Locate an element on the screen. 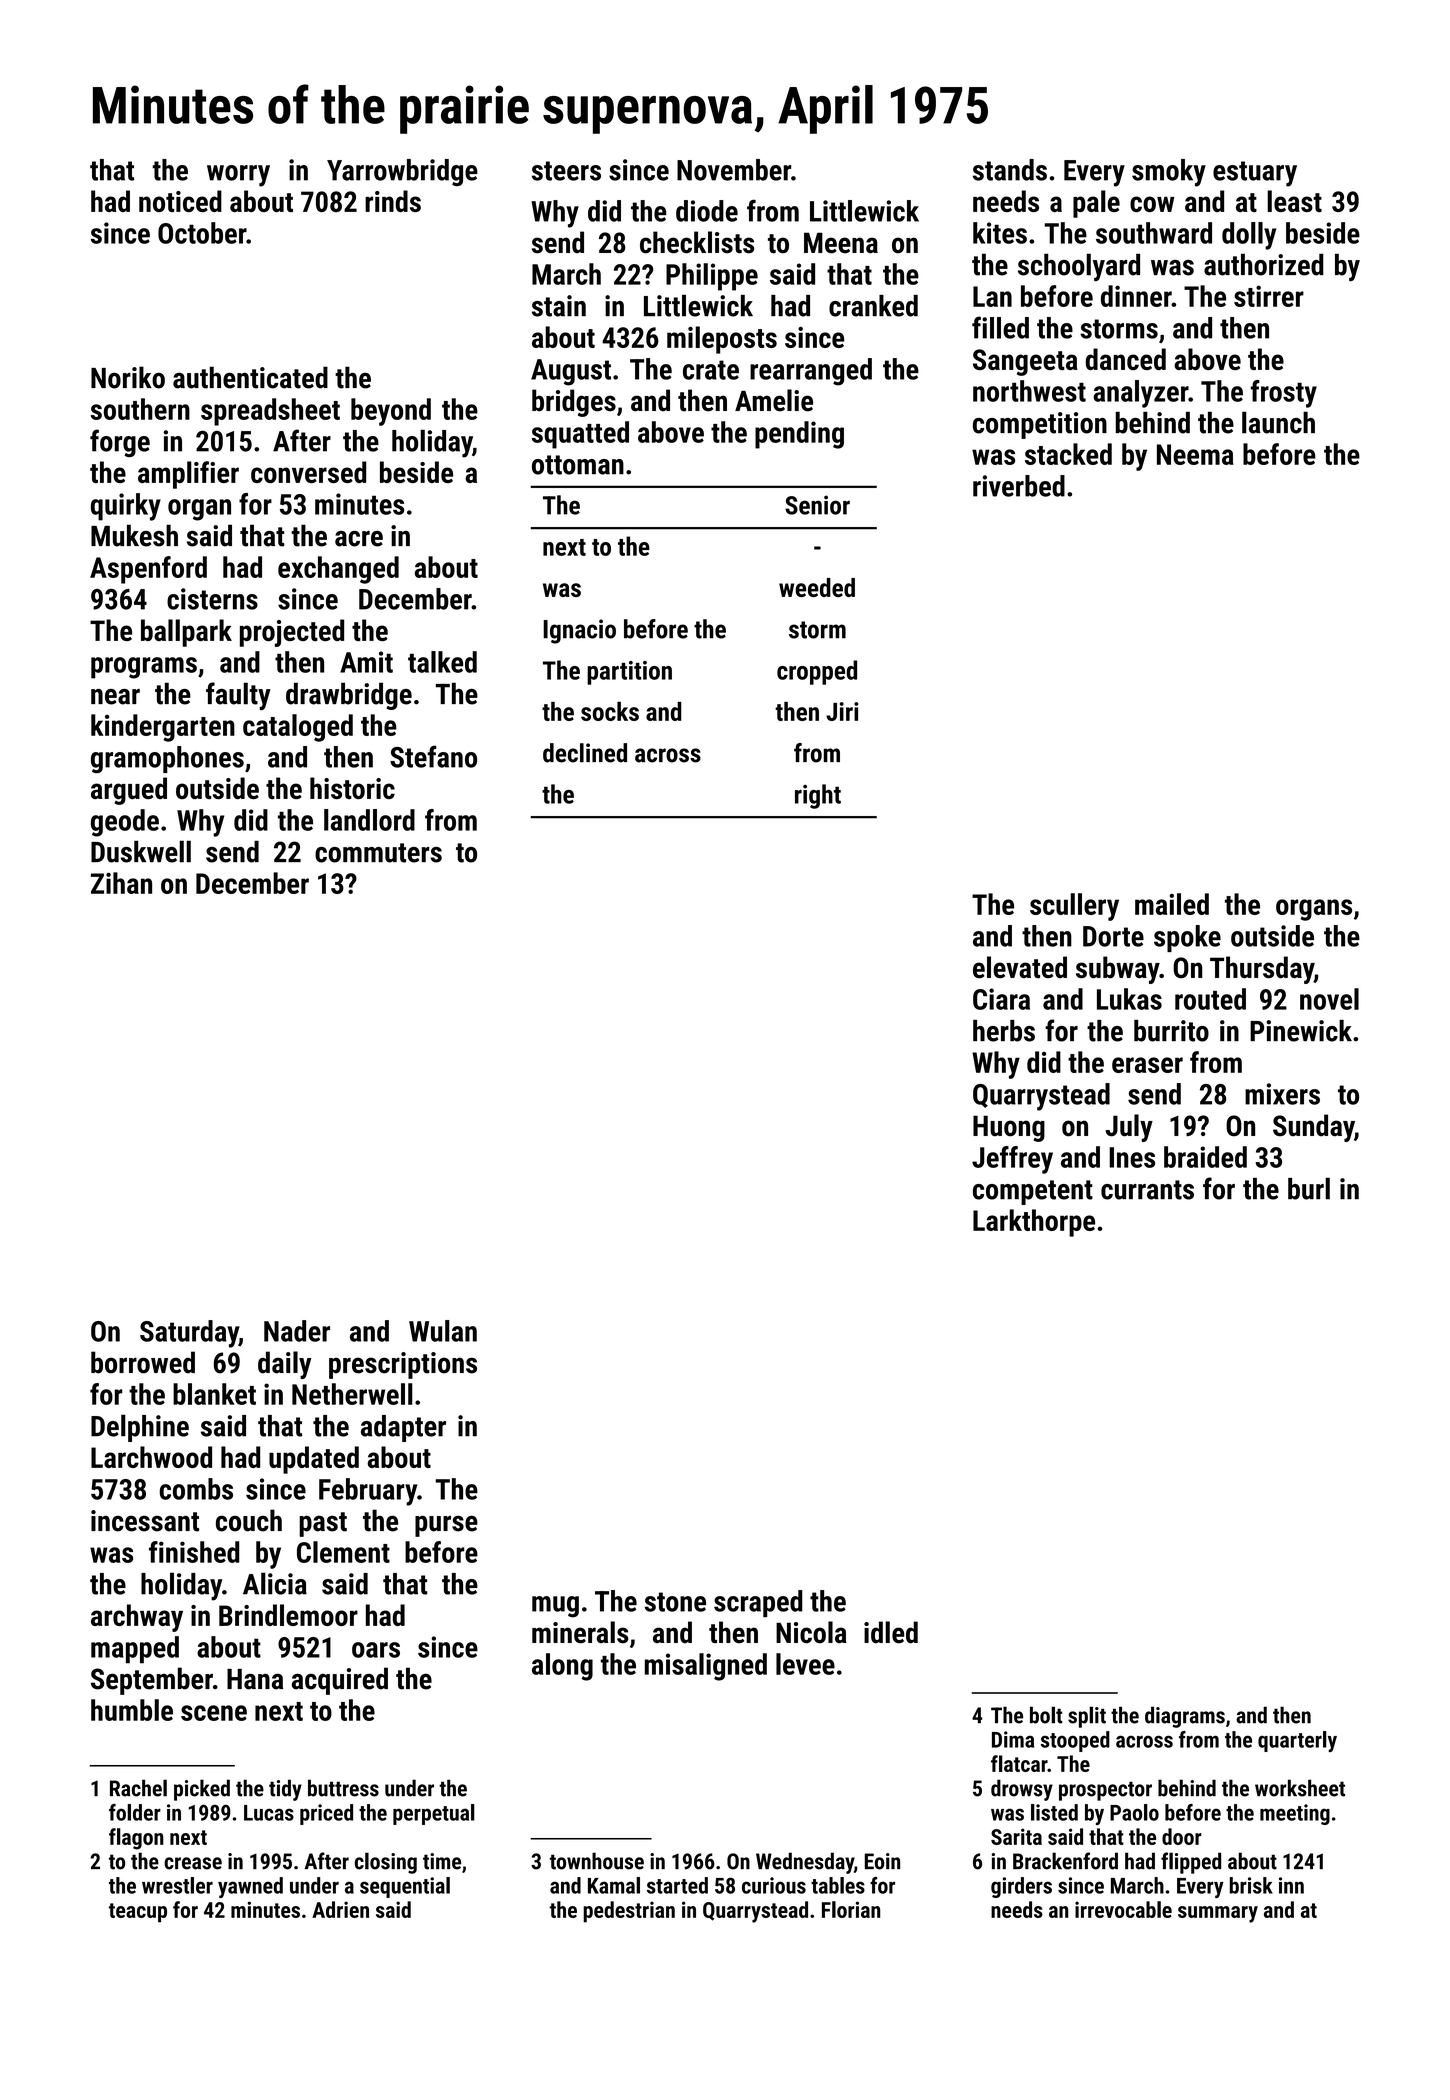 This screenshot has height=2100, width=1450. forge is located at coordinates (120, 443).
